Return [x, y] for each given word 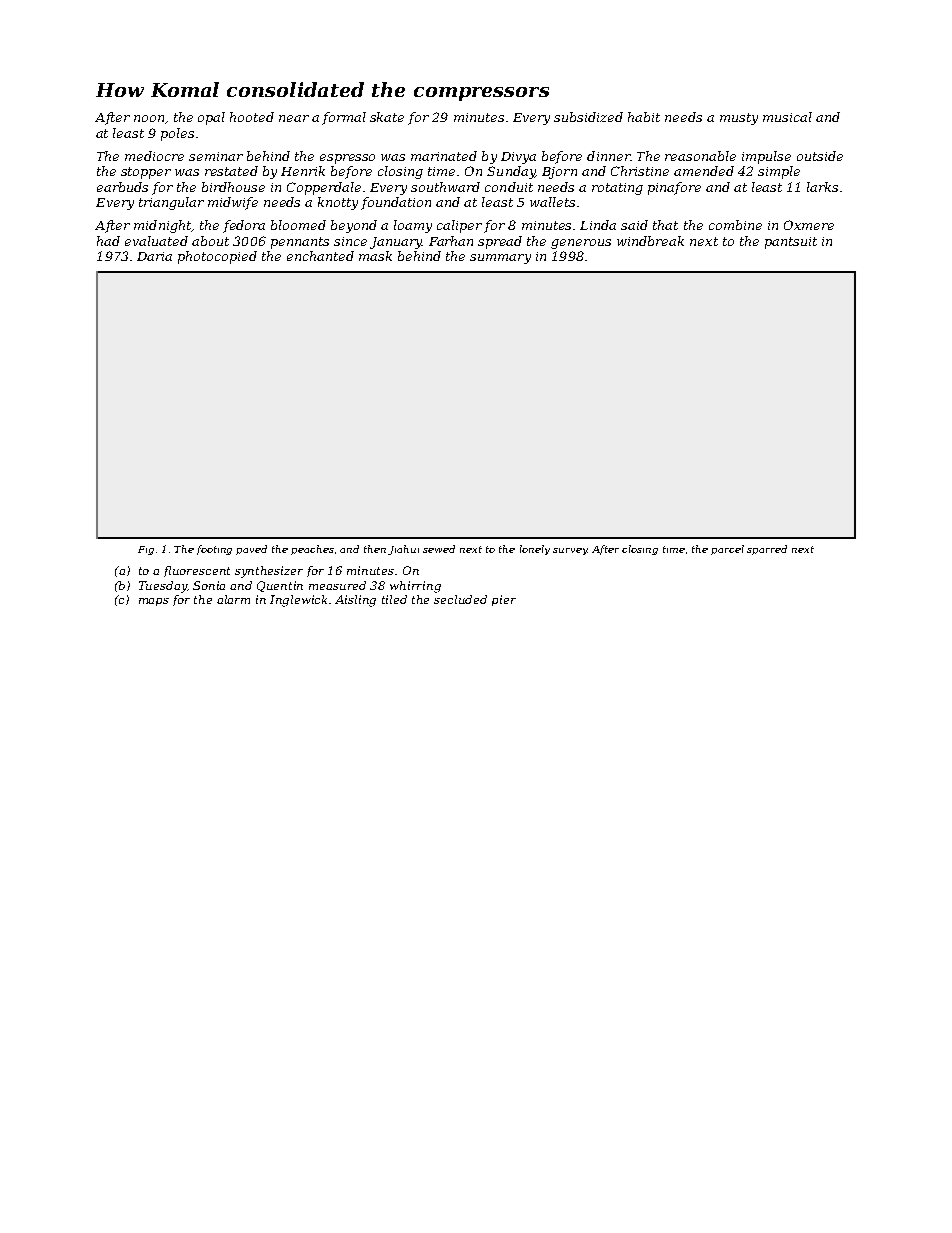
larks [822, 187]
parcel [727, 550]
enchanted [320, 256]
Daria [154, 256]
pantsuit [791, 243]
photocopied [217, 257]
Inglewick [298, 601]
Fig [146, 550]
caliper [459, 226]
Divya [518, 158]
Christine [640, 171]
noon [149, 118]
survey [570, 551]
